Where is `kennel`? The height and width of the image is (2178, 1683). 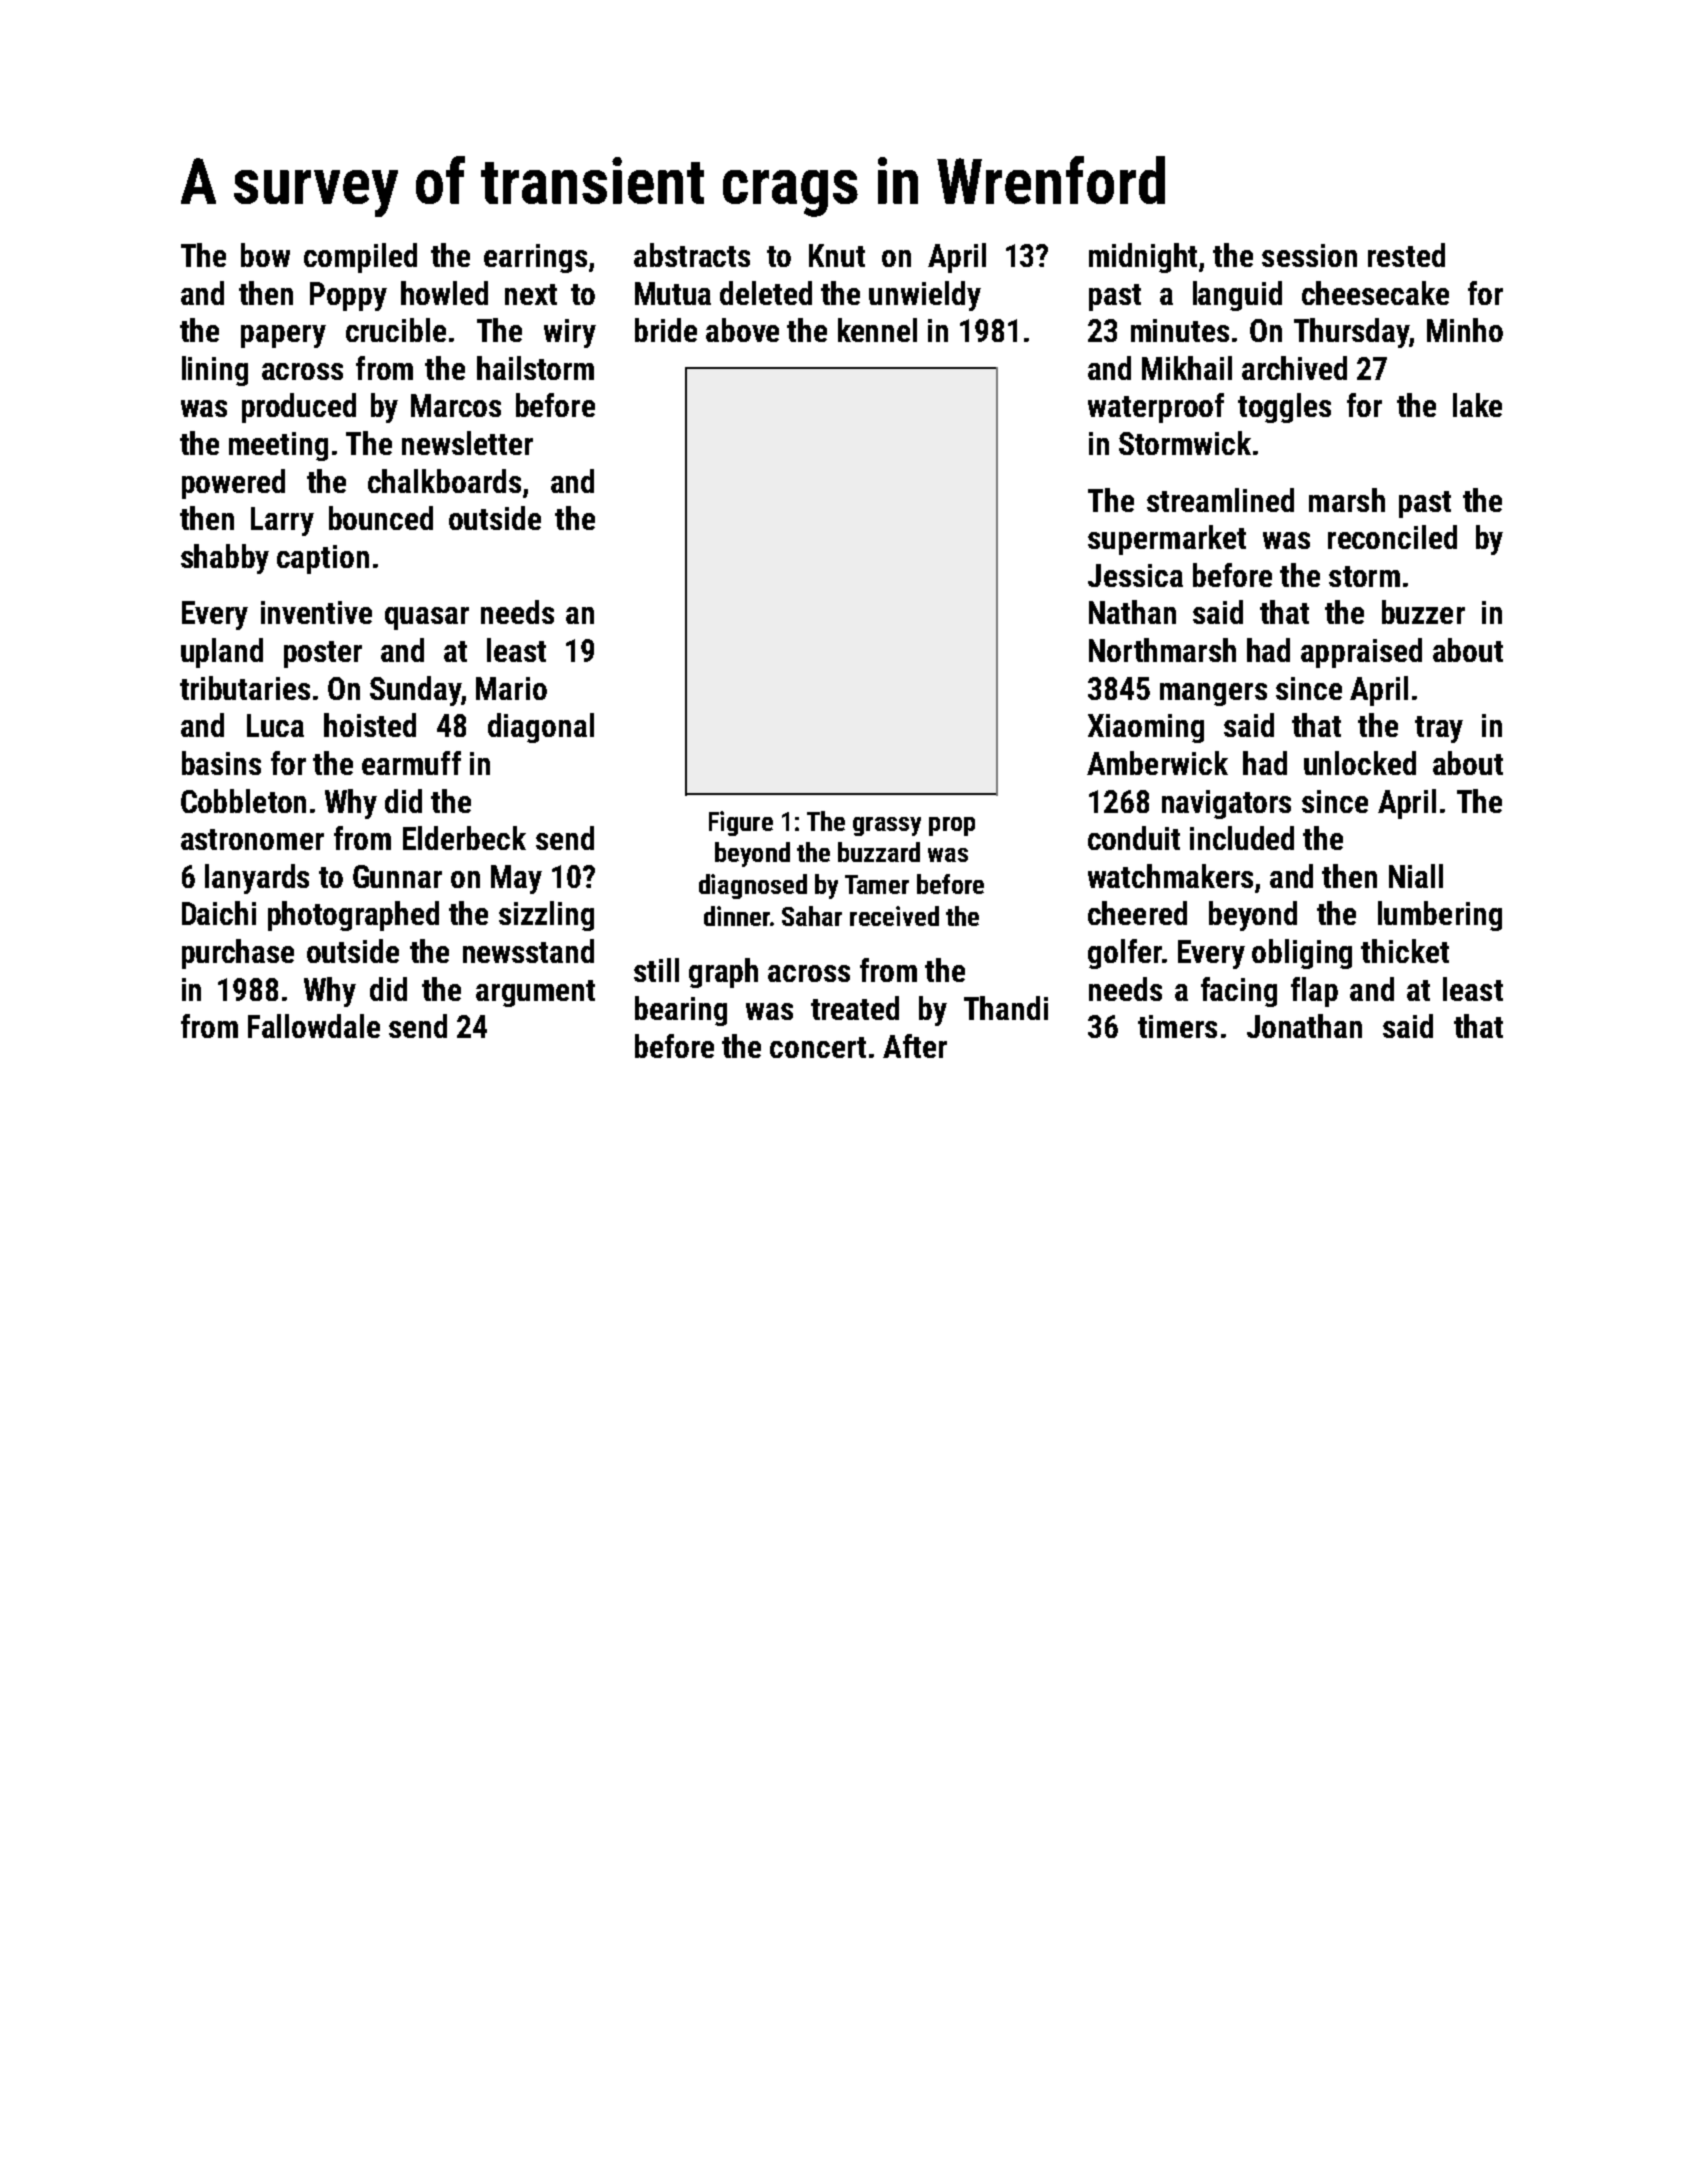 kennel is located at coordinates (877, 330).
